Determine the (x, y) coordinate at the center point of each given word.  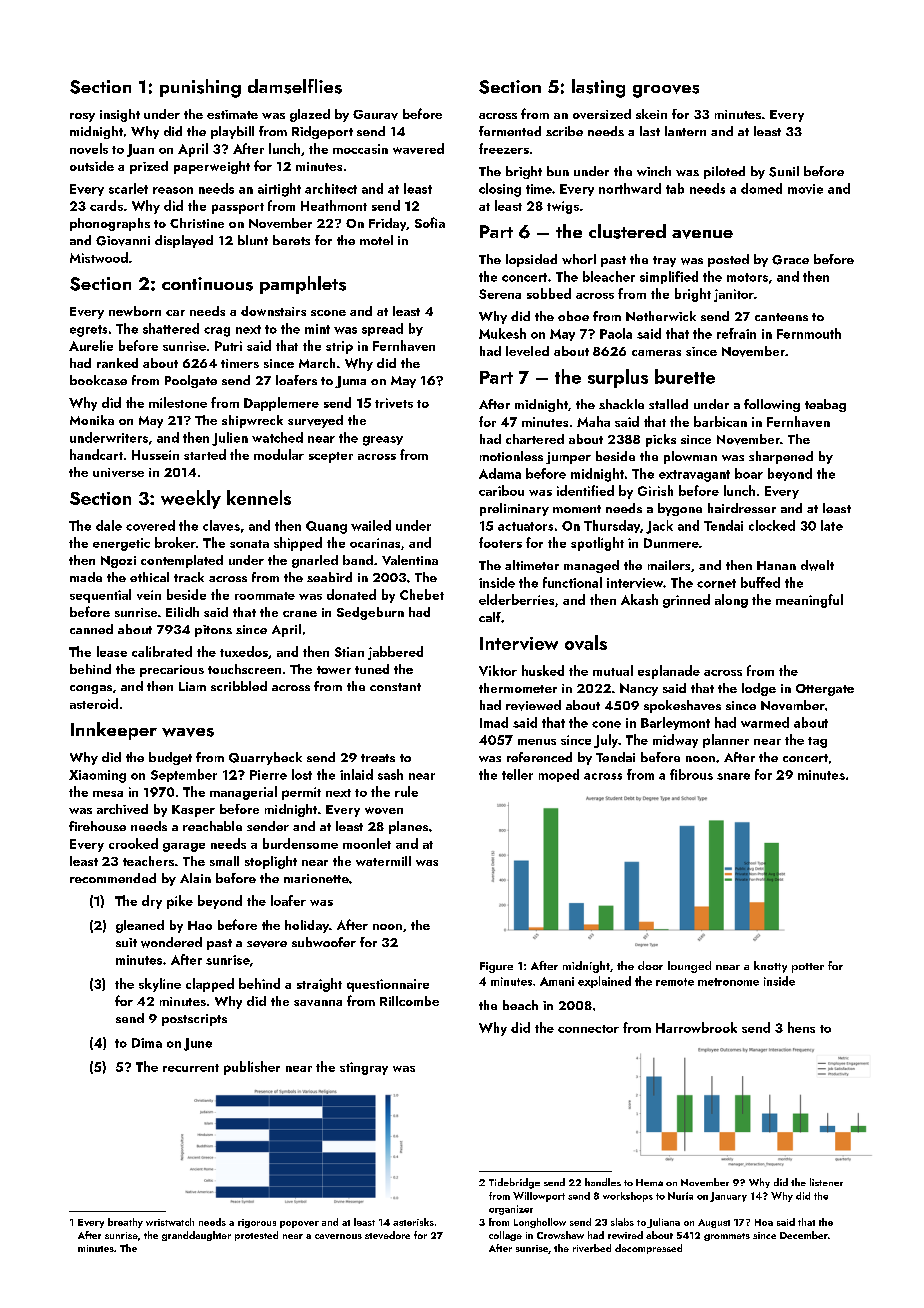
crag (217, 332)
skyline (160, 985)
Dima (147, 1043)
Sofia (430, 222)
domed (761, 188)
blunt (253, 240)
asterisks (413, 1222)
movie (805, 189)
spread (382, 329)
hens (801, 1027)
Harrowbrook (696, 1027)
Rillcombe (409, 1001)
